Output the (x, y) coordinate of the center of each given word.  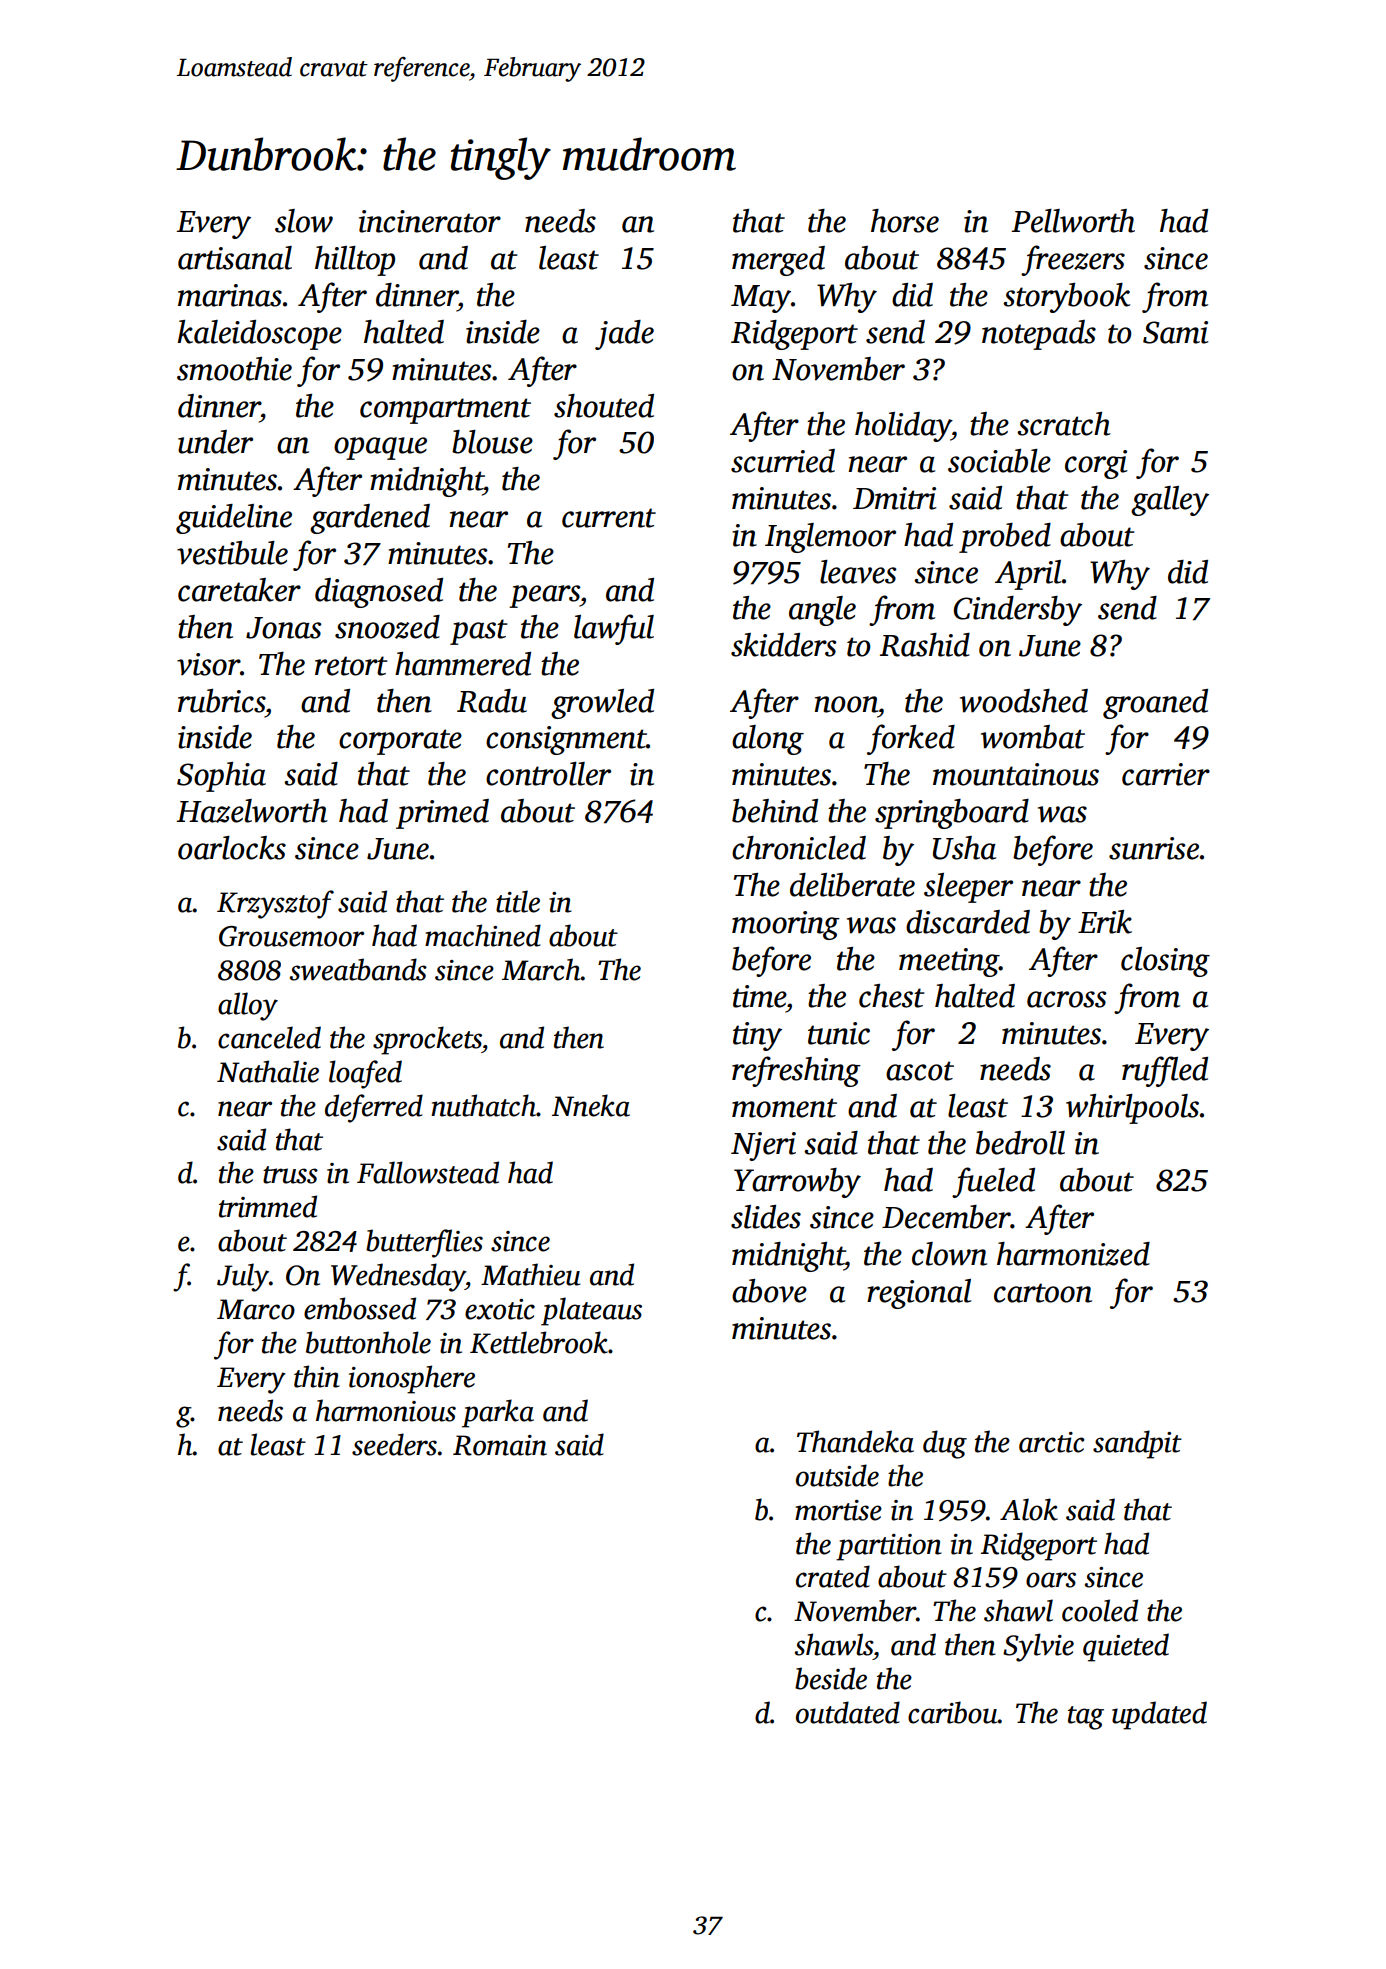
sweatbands (358, 969)
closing (1165, 962)
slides (766, 1217)
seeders (394, 1444)
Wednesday (398, 1277)
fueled (993, 1182)
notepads (1039, 335)
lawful (614, 629)
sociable (999, 461)
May (761, 299)
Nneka (591, 1105)
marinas (230, 295)
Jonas (284, 628)
